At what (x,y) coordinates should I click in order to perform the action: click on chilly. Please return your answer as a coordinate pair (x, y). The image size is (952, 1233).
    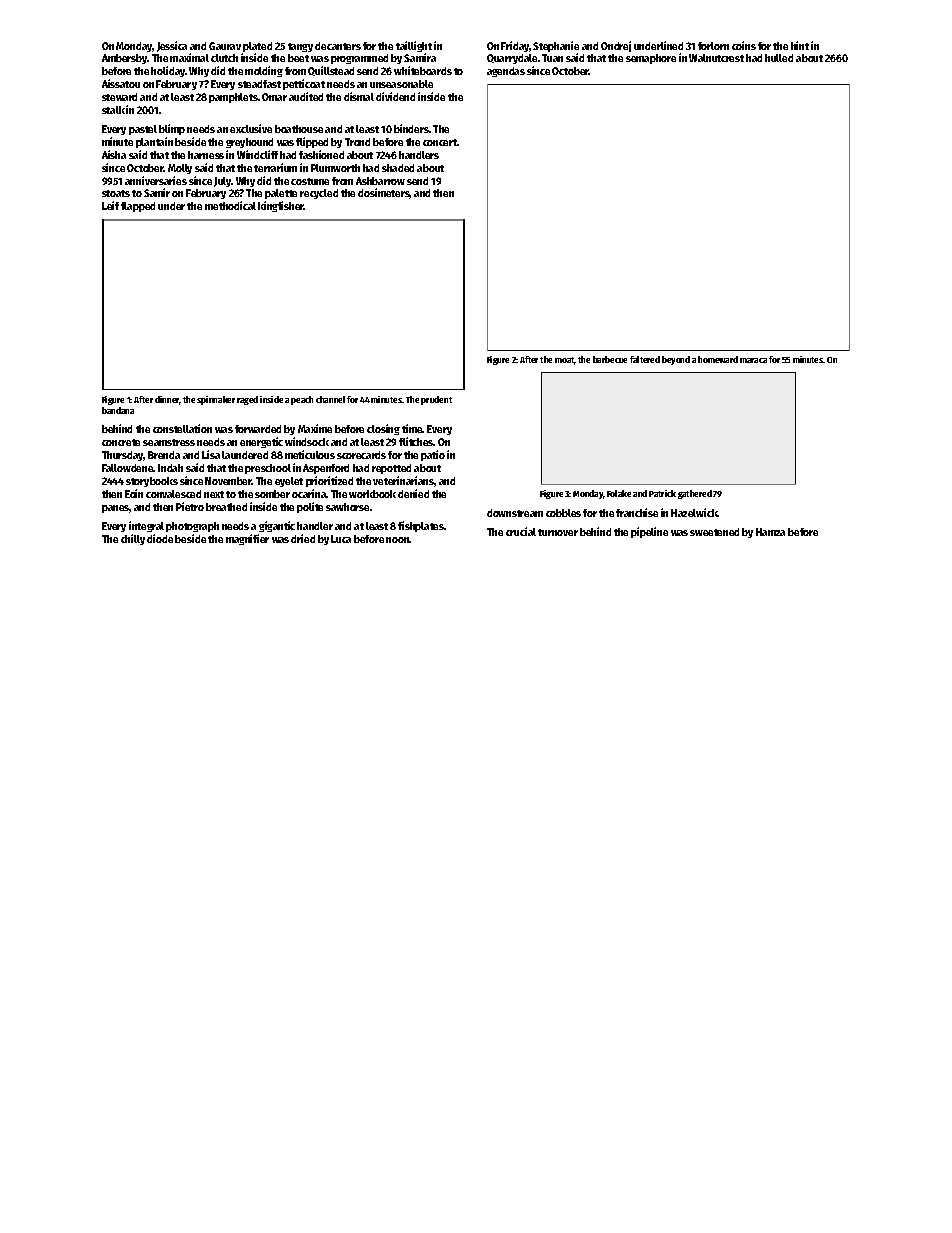
    Looking at the image, I should click on (133, 539).
